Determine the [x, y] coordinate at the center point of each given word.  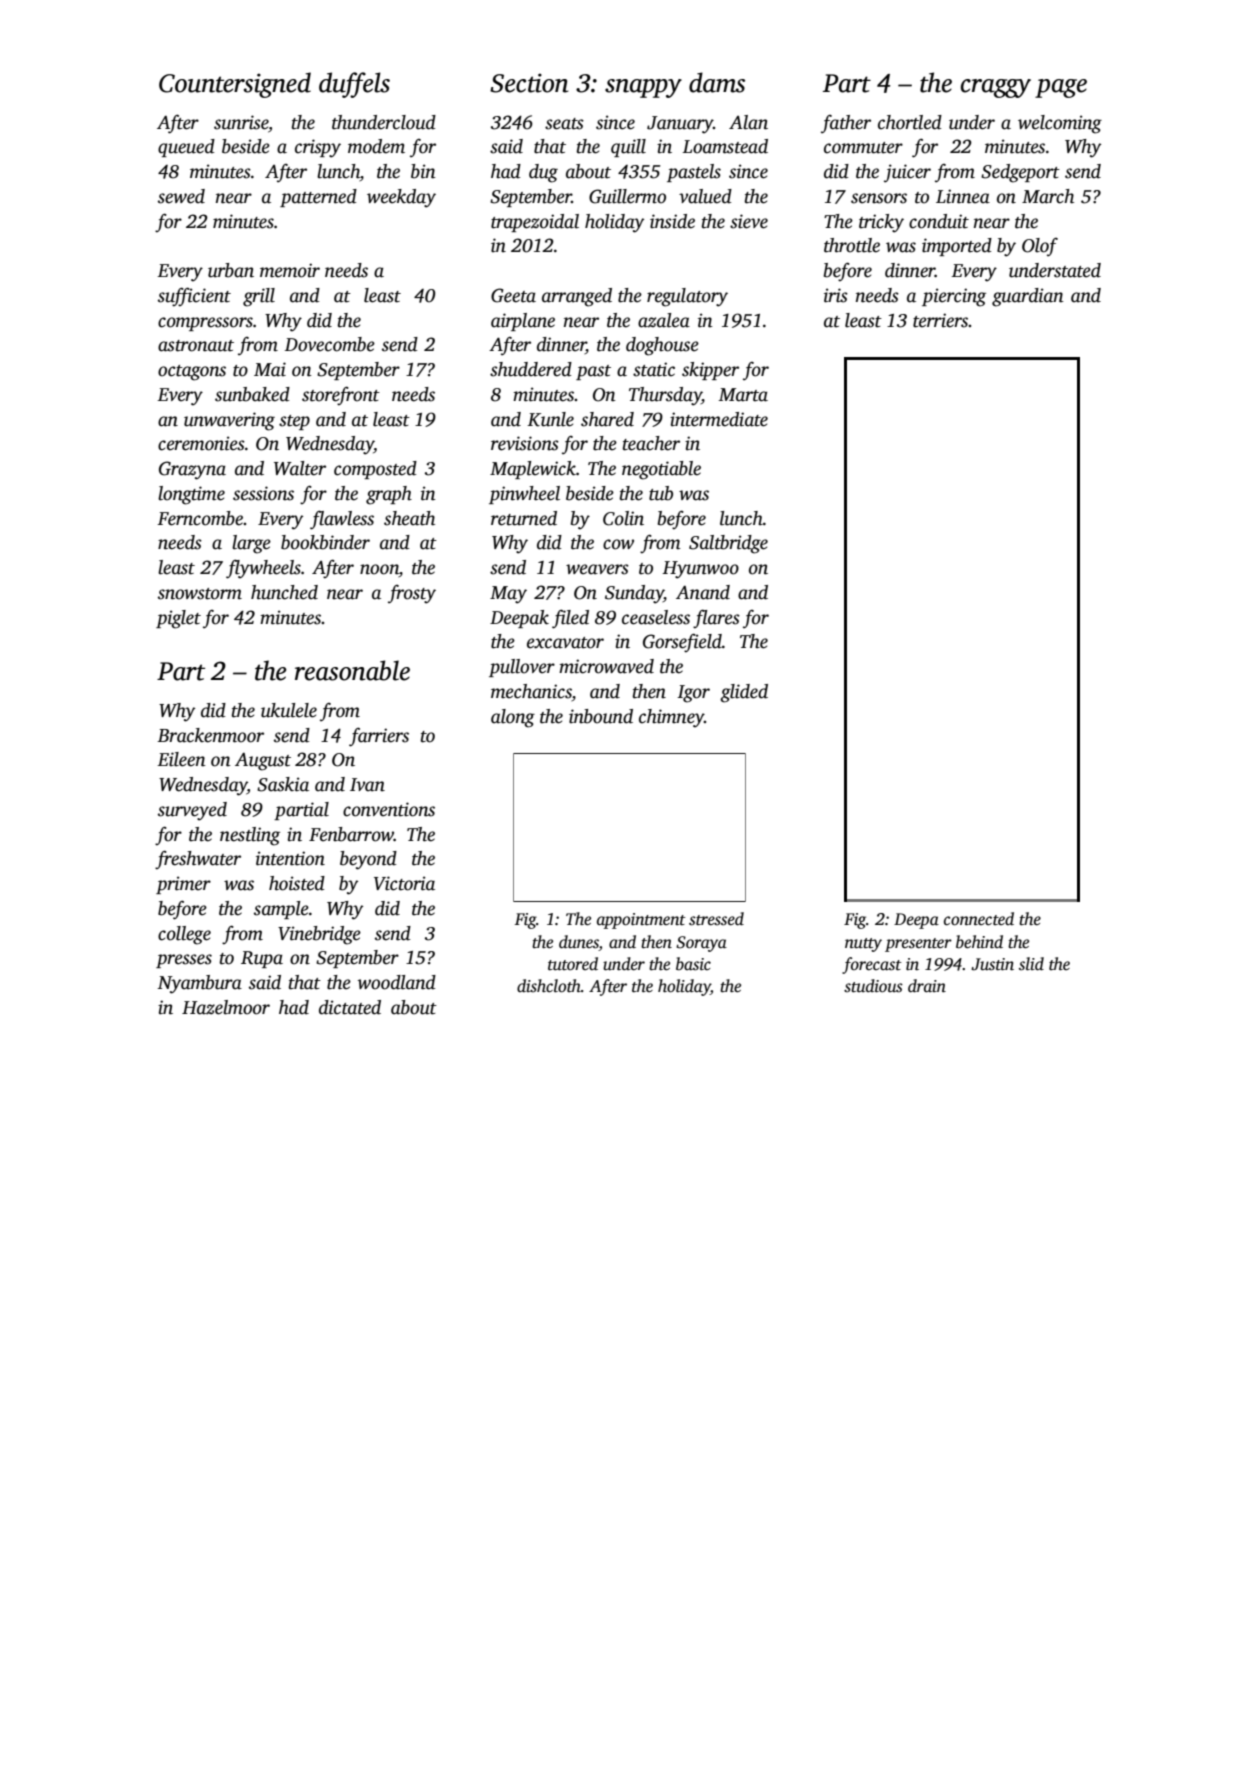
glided [744, 693]
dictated [350, 1007]
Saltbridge [728, 544]
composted [375, 470]
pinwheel [524, 495]
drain [927, 986]
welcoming [1060, 124]
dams [717, 82]
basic [693, 964]
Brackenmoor [210, 735]
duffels [354, 85]
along [513, 718]
